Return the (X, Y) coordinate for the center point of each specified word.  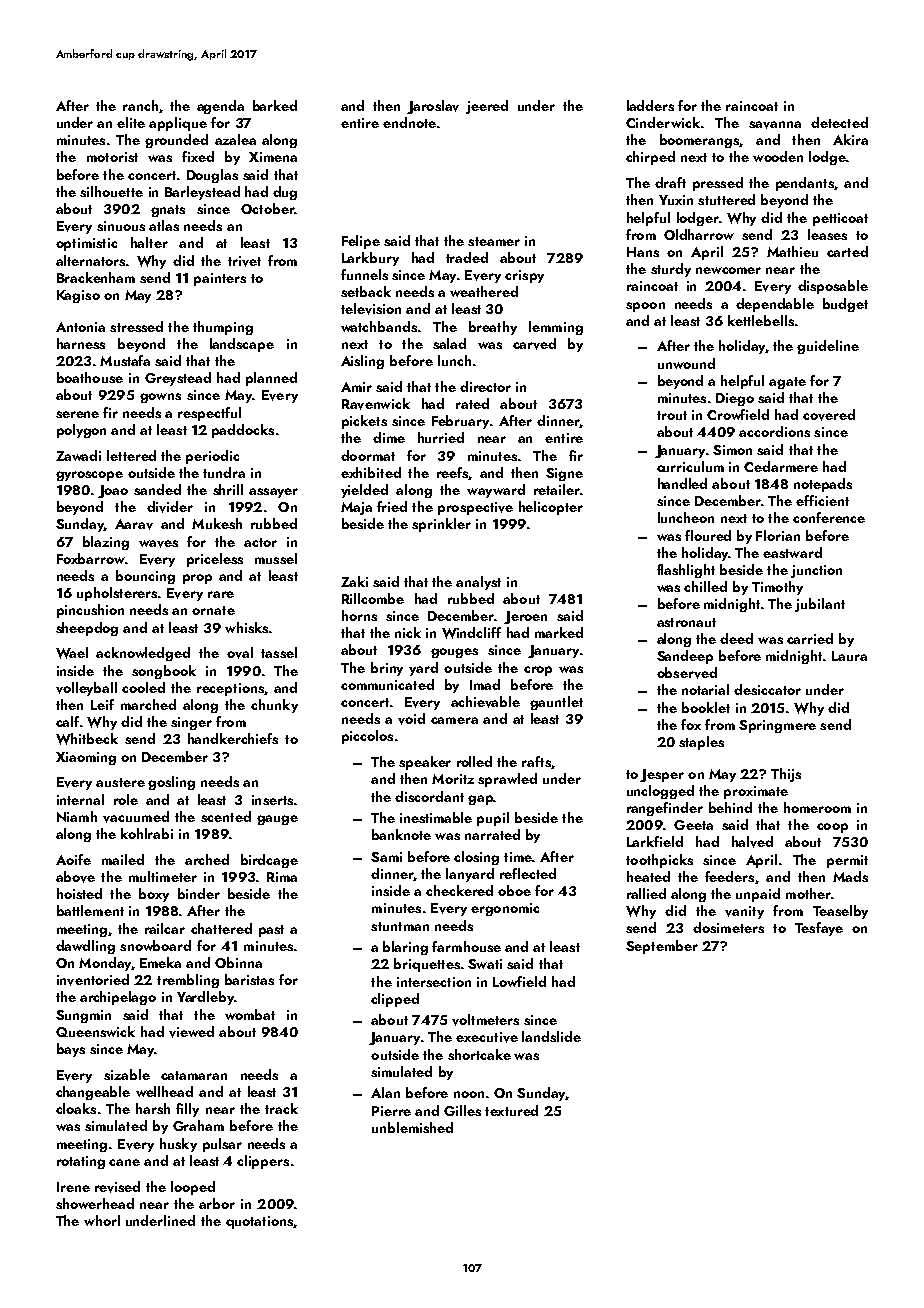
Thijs (786, 775)
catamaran (194, 1075)
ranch (140, 105)
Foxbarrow (91, 558)
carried (810, 638)
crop (538, 671)
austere (120, 782)
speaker (425, 763)
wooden (778, 156)
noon (469, 1094)
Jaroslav (433, 107)
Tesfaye (819, 929)
